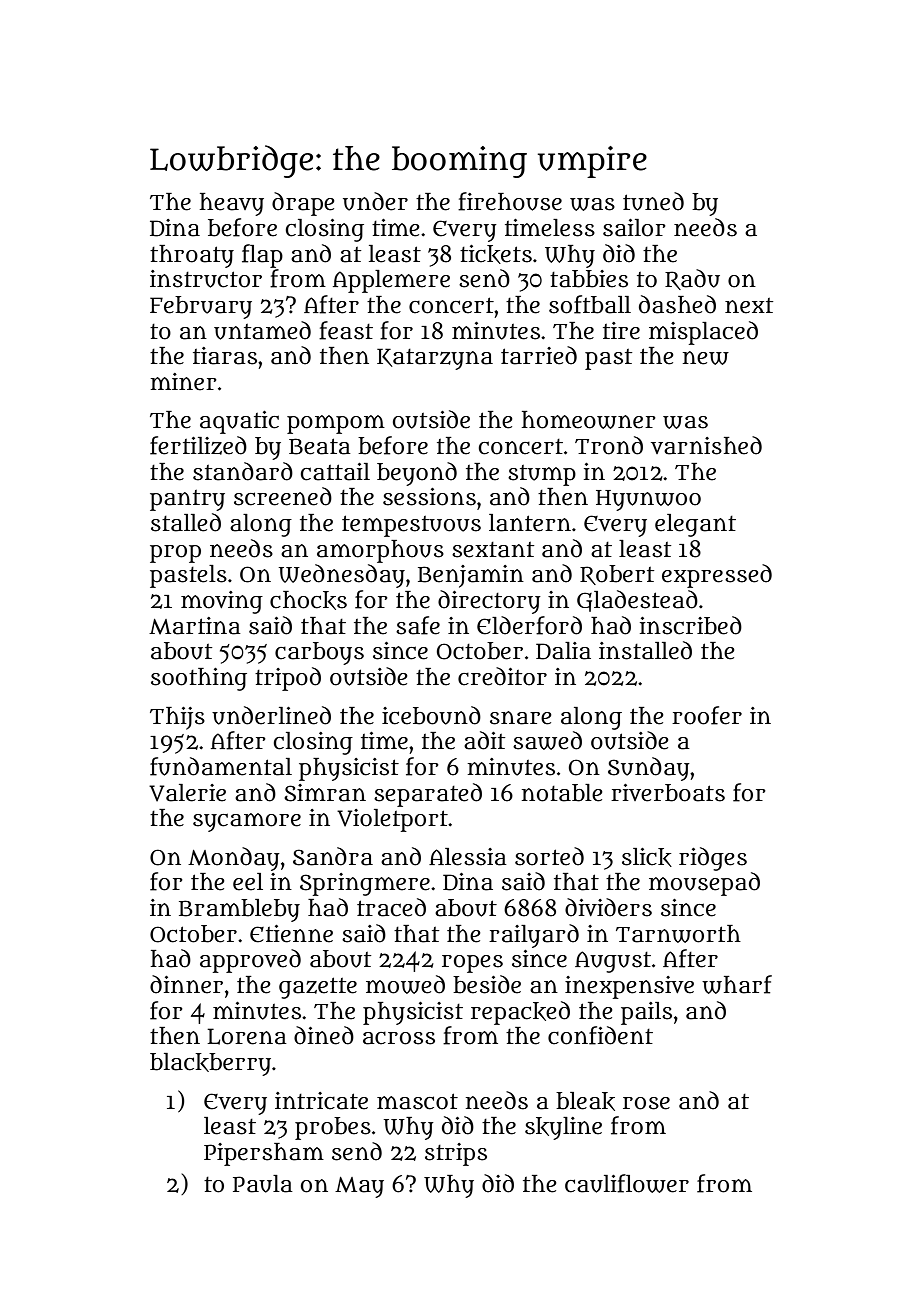  I want to click on tickets, so click(496, 254).
